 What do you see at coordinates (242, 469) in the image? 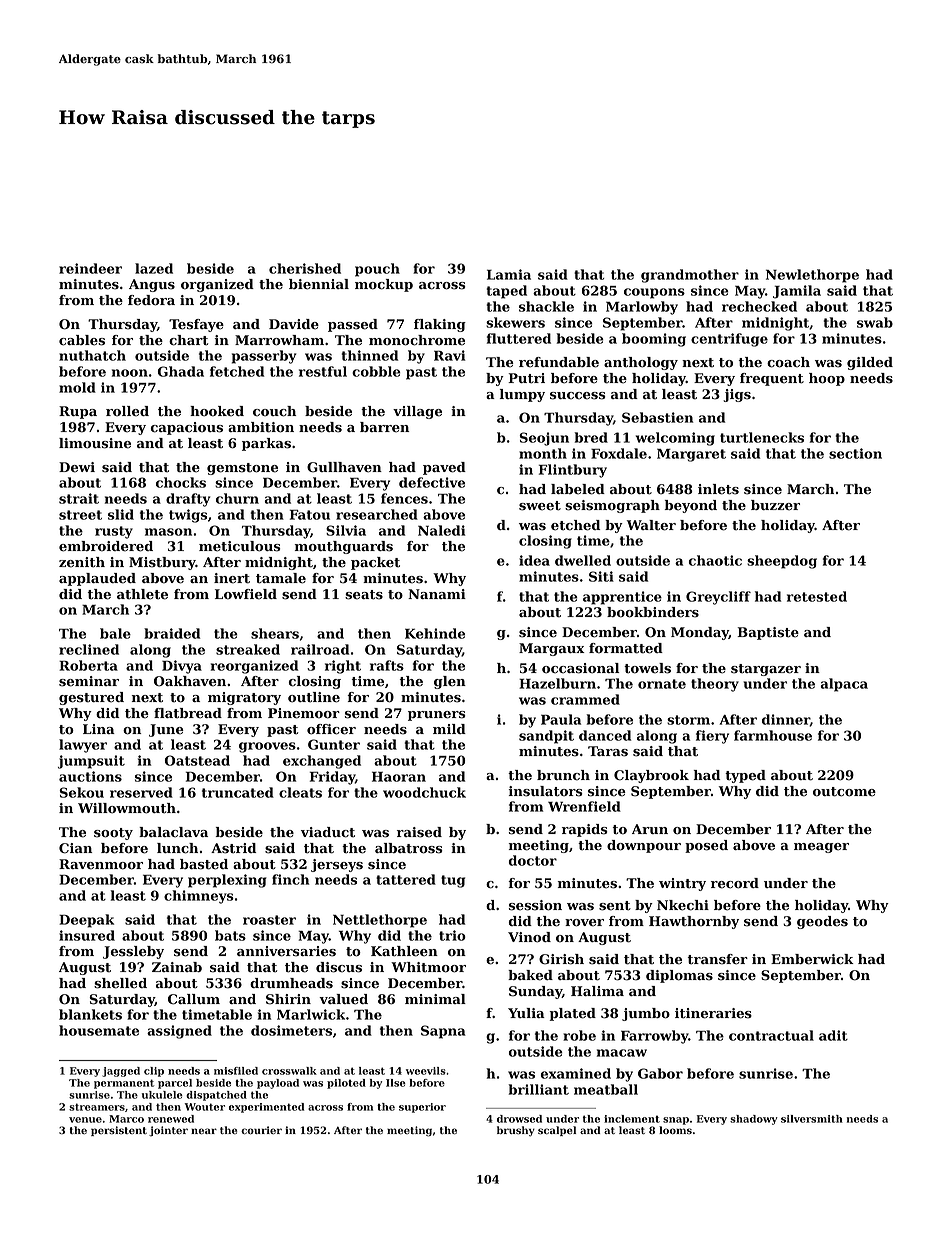
I see `gemstone` at bounding box center [242, 469].
